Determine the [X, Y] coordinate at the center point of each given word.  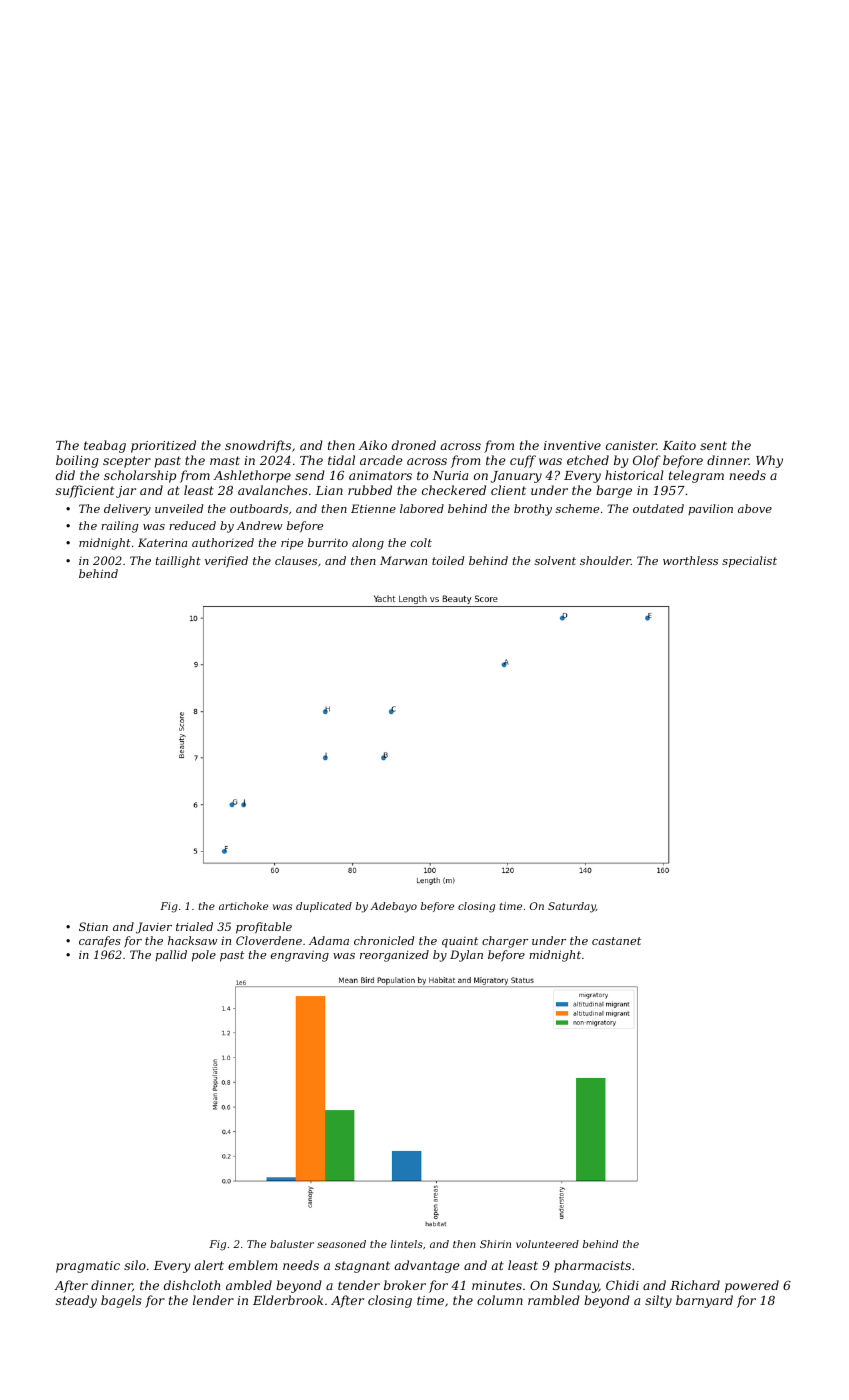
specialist [749, 562]
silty [658, 1301]
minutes [497, 1285]
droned [414, 445]
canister [631, 445]
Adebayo [393, 907]
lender [213, 1300]
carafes [100, 941]
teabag [105, 446]
